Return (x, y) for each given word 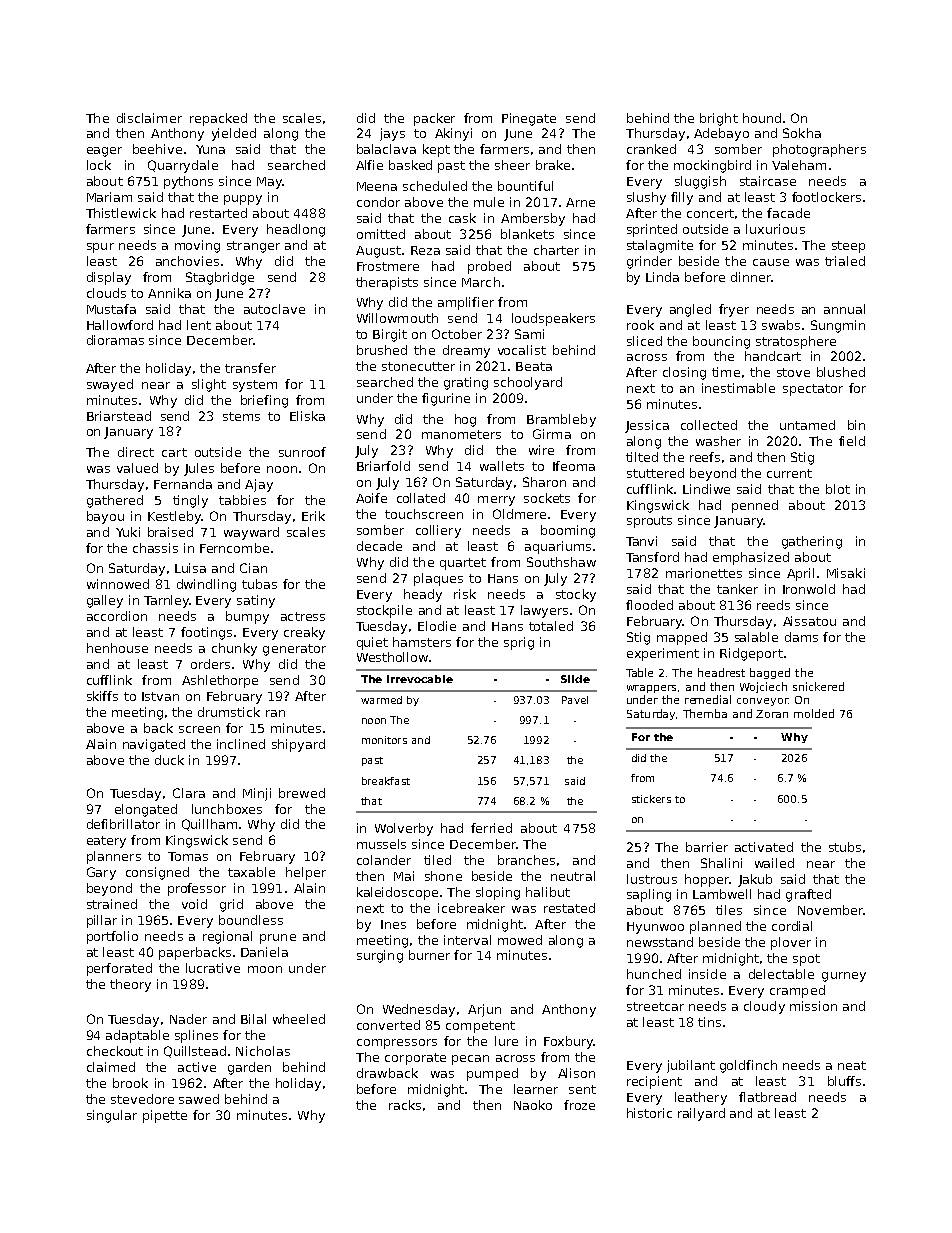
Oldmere (519, 514)
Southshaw (561, 562)
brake (553, 165)
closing (684, 373)
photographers (819, 150)
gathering (812, 542)
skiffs (102, 696)
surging (380, 956)
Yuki (128, 532)
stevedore (142, 1099)
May (269, 183)
